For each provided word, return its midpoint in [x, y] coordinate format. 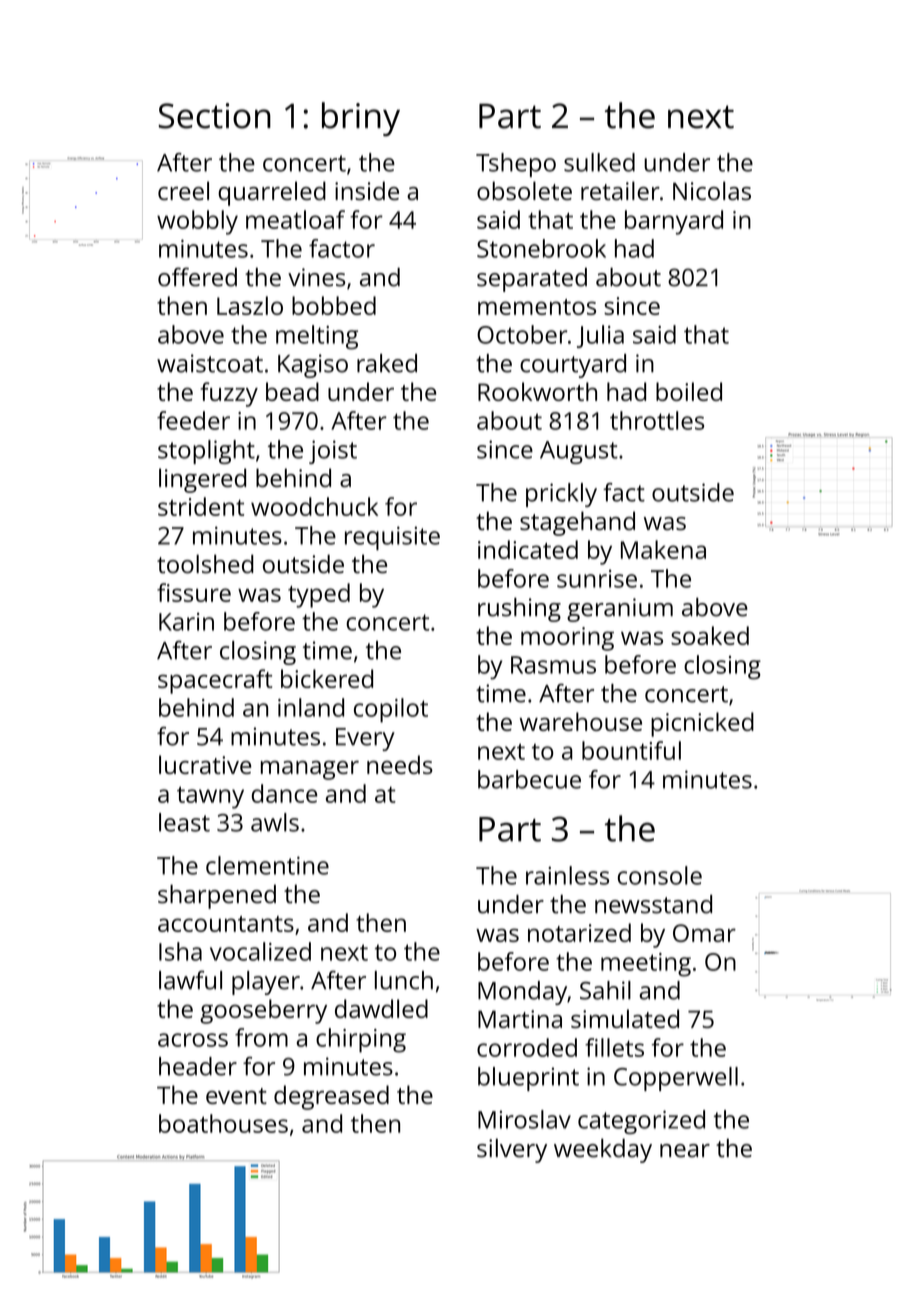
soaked [710, 635]
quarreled [272, 193]
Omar [704, 933]
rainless [567, 875]
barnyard [674, 222]
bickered [327, 678]
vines [316, 277]
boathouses [223, 1123]
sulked [599, 162]
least [184, 822]
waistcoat [210, 363]
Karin [186, 622]
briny [361, 119]
